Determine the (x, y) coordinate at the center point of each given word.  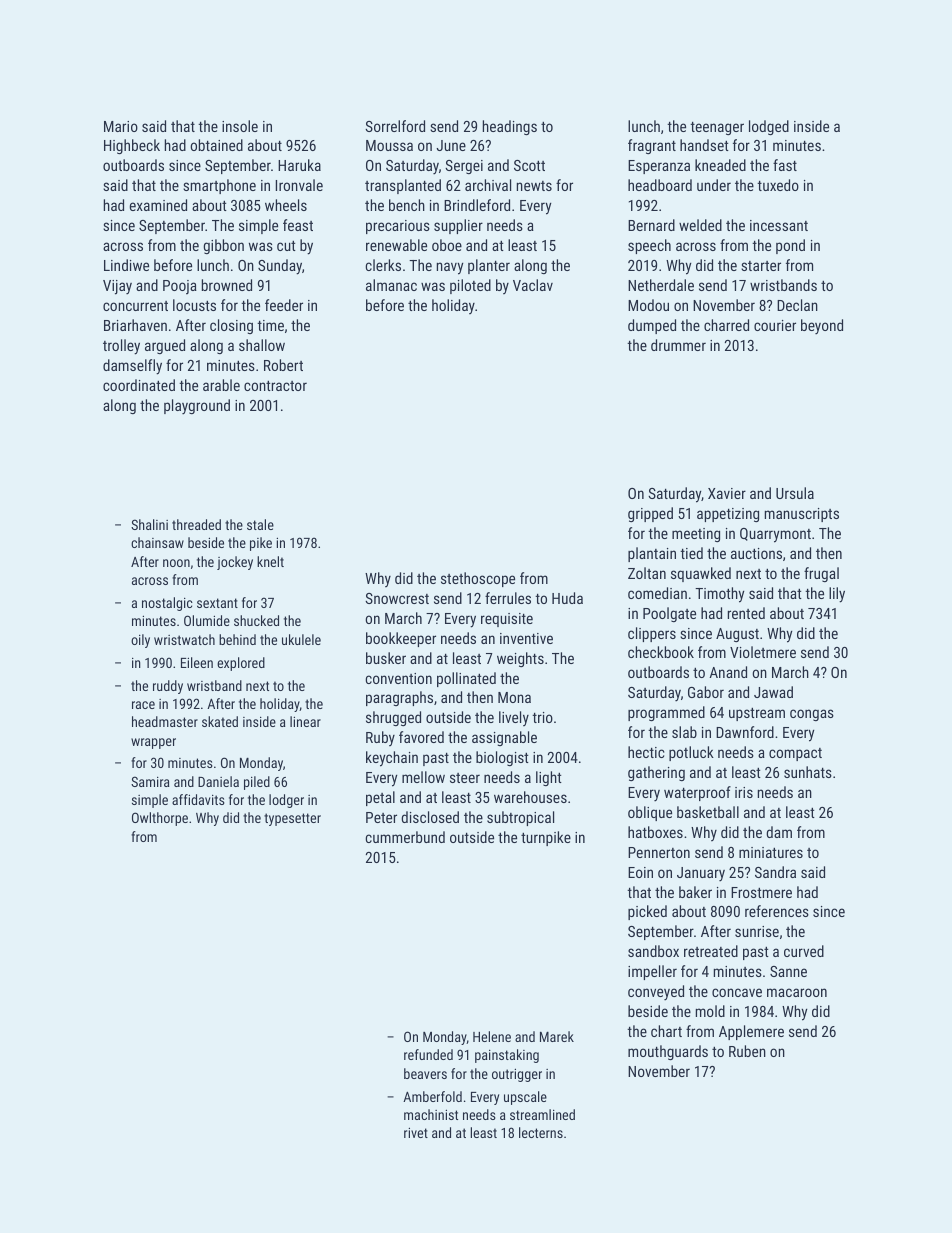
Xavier (727, 493)
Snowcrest (397, 598)
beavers (425, 1073)
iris (744, 792)
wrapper (153, 743)
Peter (381, 817)
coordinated (139, 385)
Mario (121, 126)
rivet (416, 1132)
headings (510, 127)
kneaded (720, 165)
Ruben (747, 1051)
